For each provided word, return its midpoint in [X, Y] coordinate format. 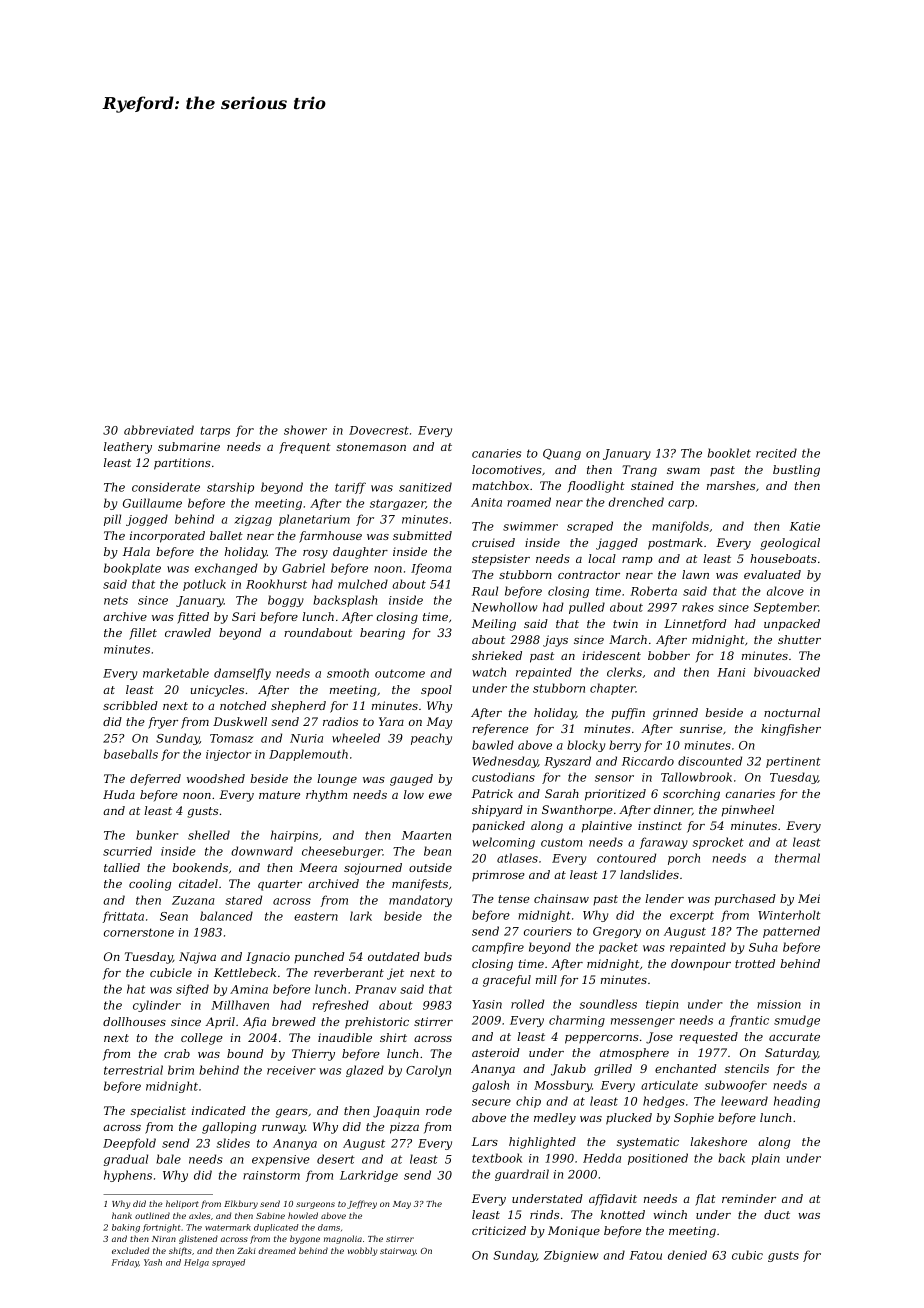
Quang [562, 454]
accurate [794, 1037]
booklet [729, 453]
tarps [215, 431]
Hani [731, 672]
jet [395, 974]
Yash [153, 1262]
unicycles [217, 691]
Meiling [494, 625]
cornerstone [139, 932]
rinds [544, 1214]
